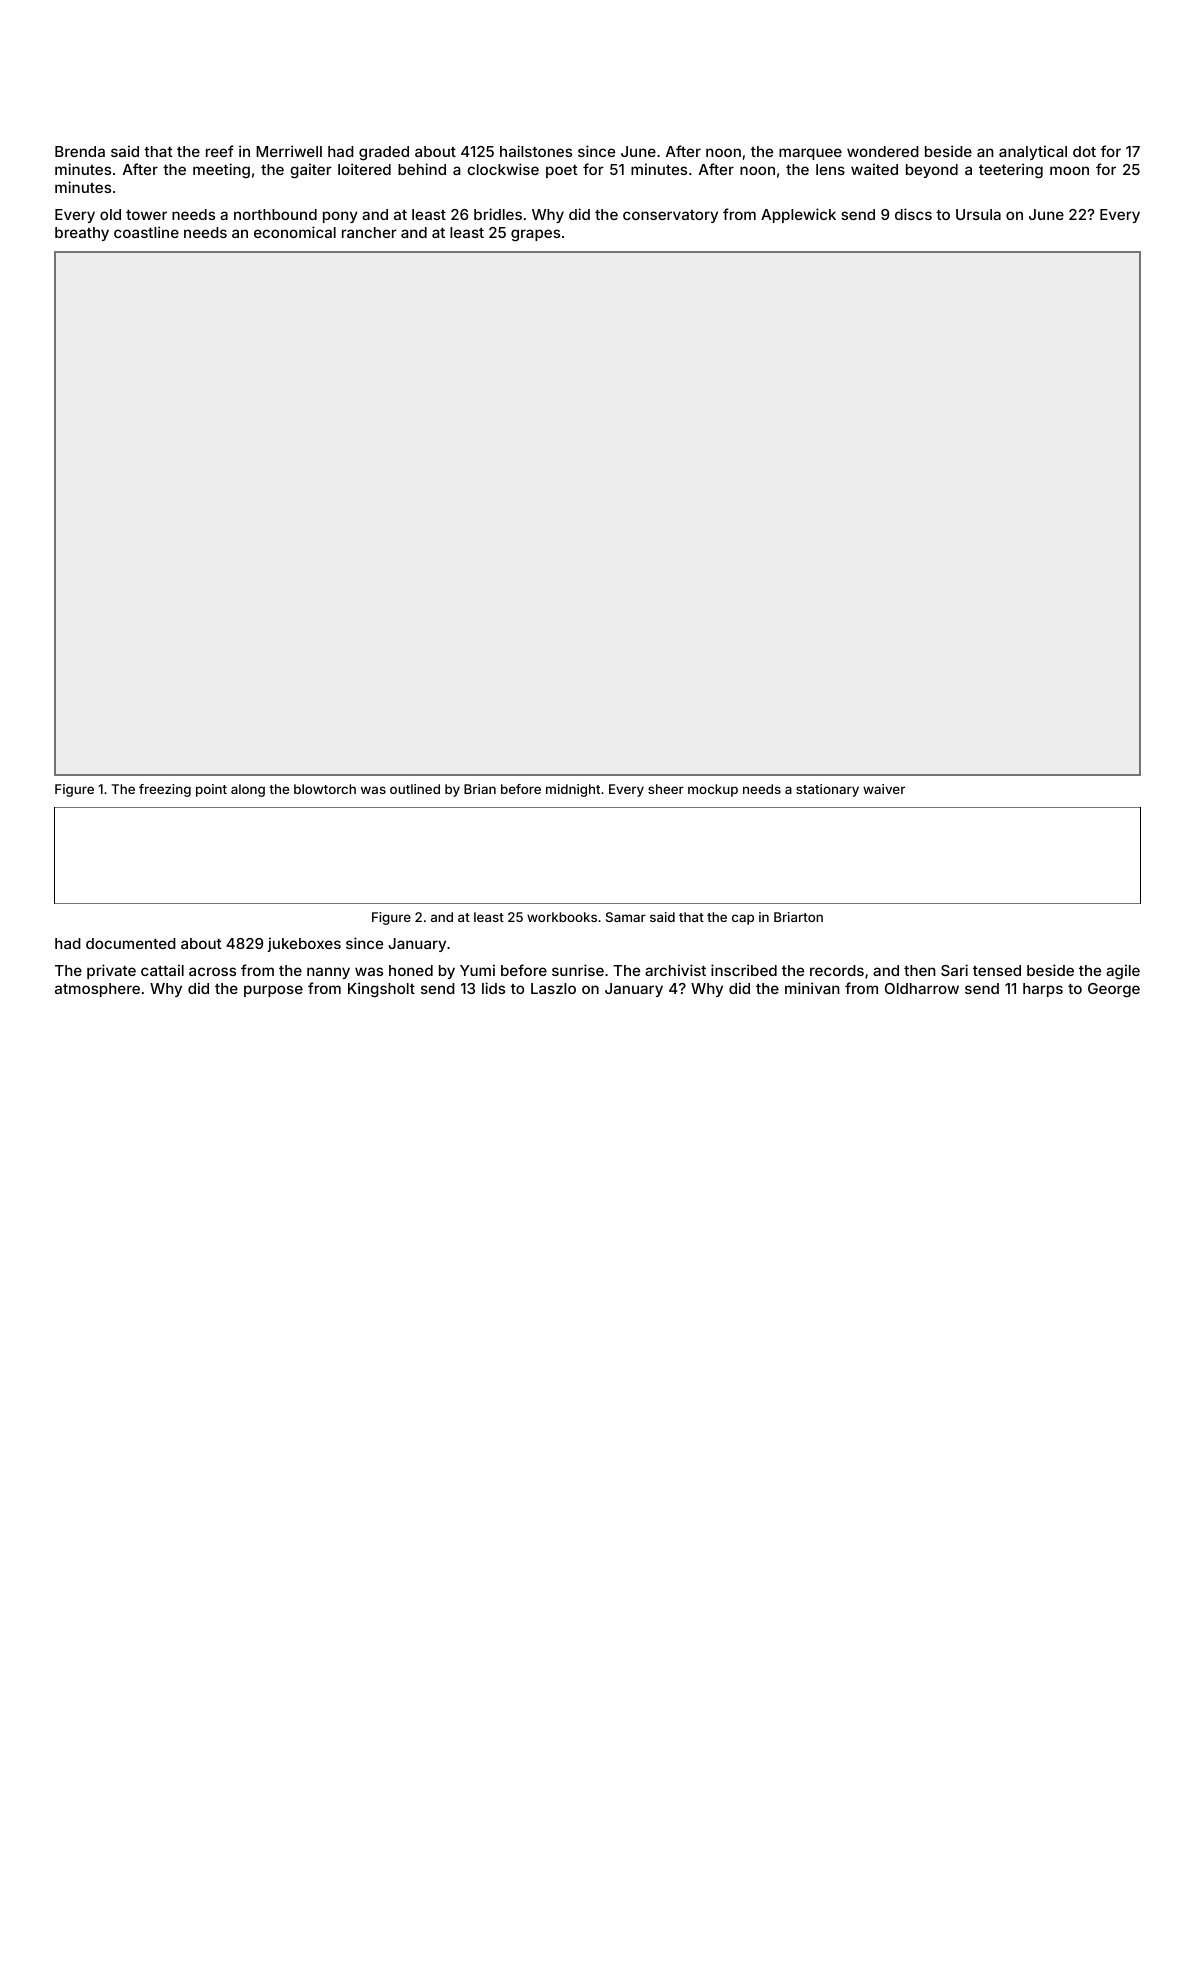  What do you see at coordinates (670, 216) in the screenshot?
I see `conservatory` at bounding box center [670, 216].
